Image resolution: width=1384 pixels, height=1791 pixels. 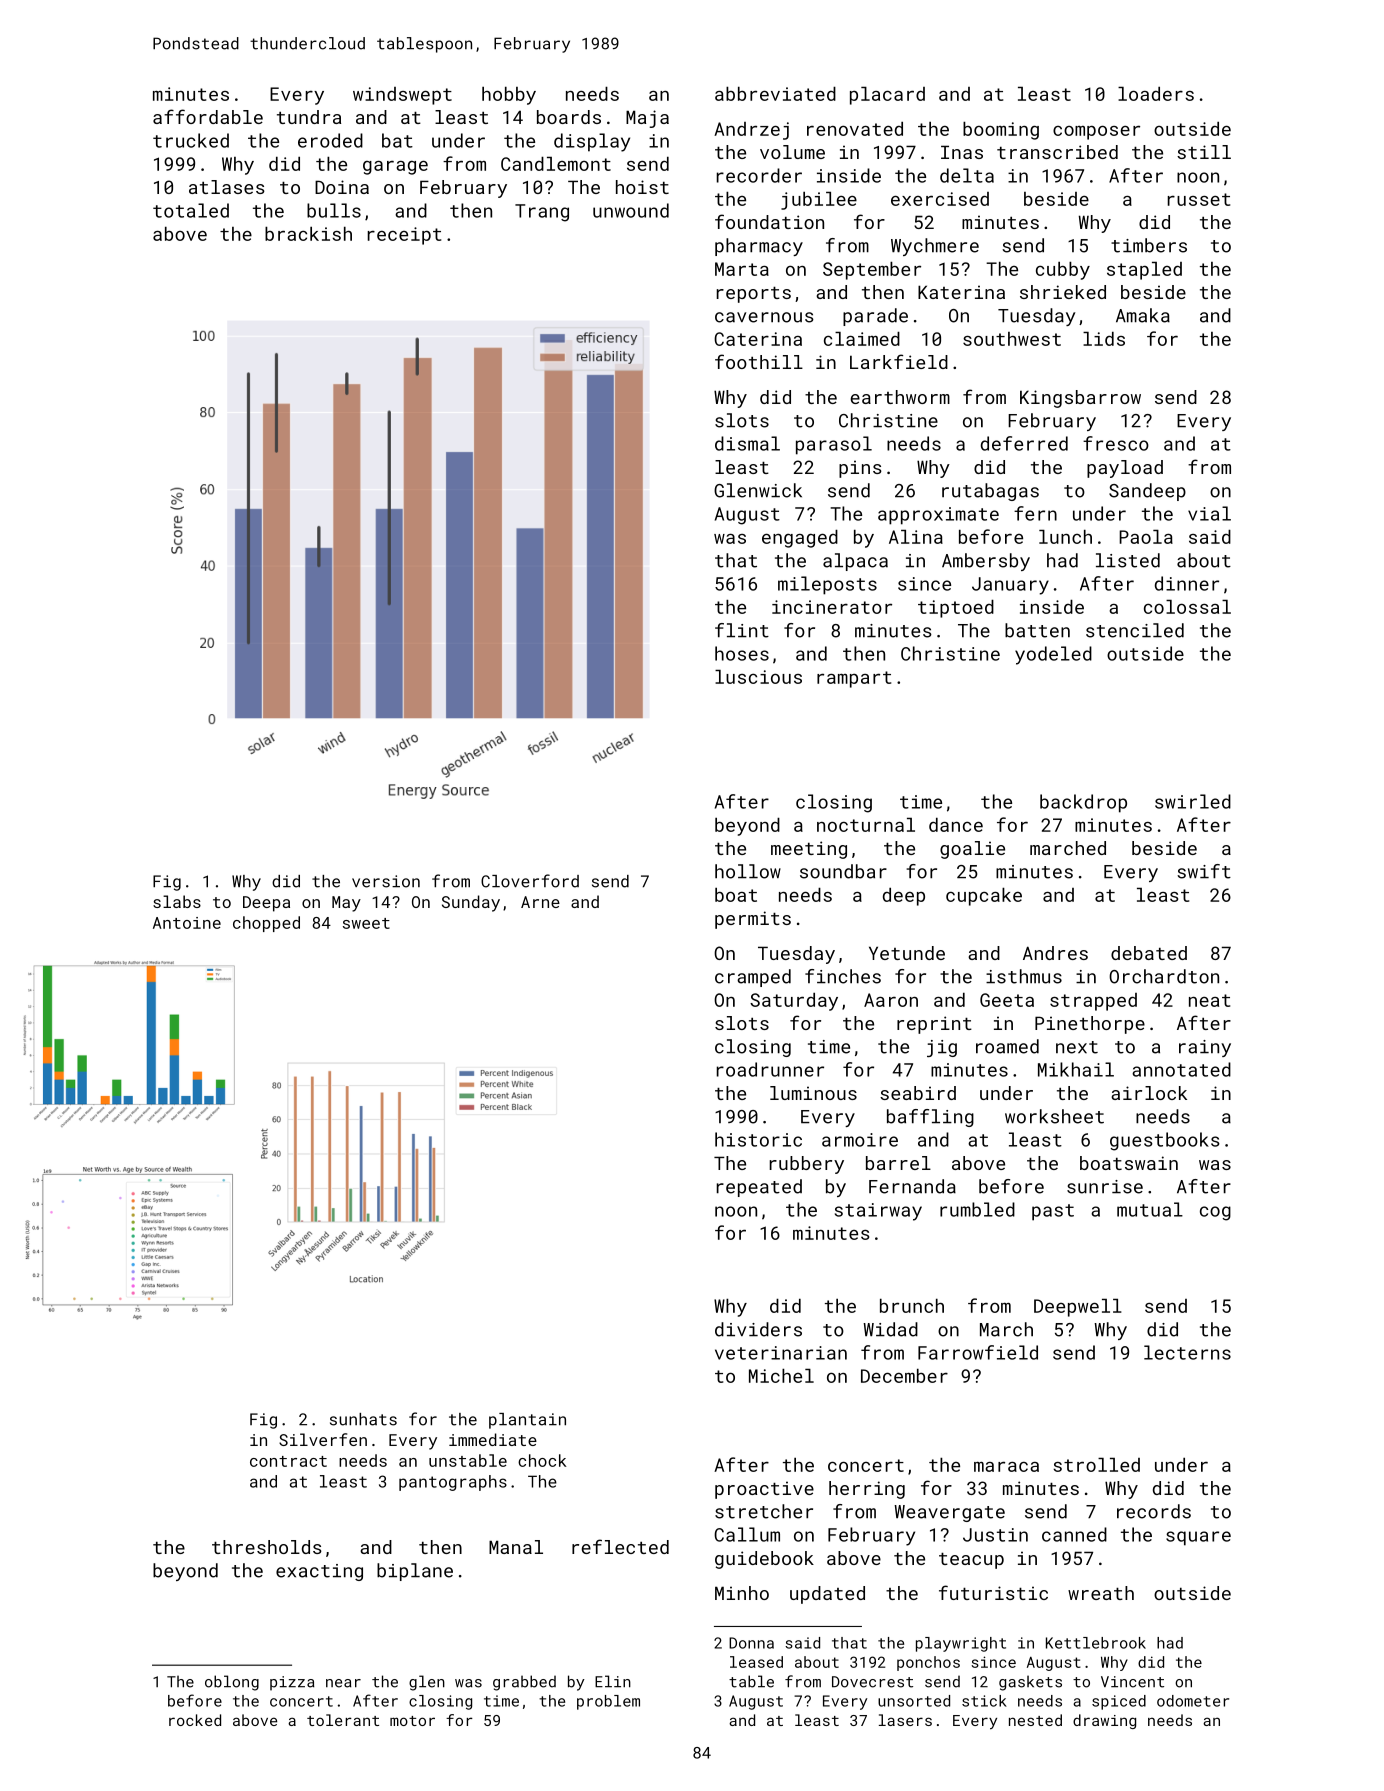 What do you see at coordinates (386, 881) in the screenshot?
I see `version` at bounding box center [386, 881].
